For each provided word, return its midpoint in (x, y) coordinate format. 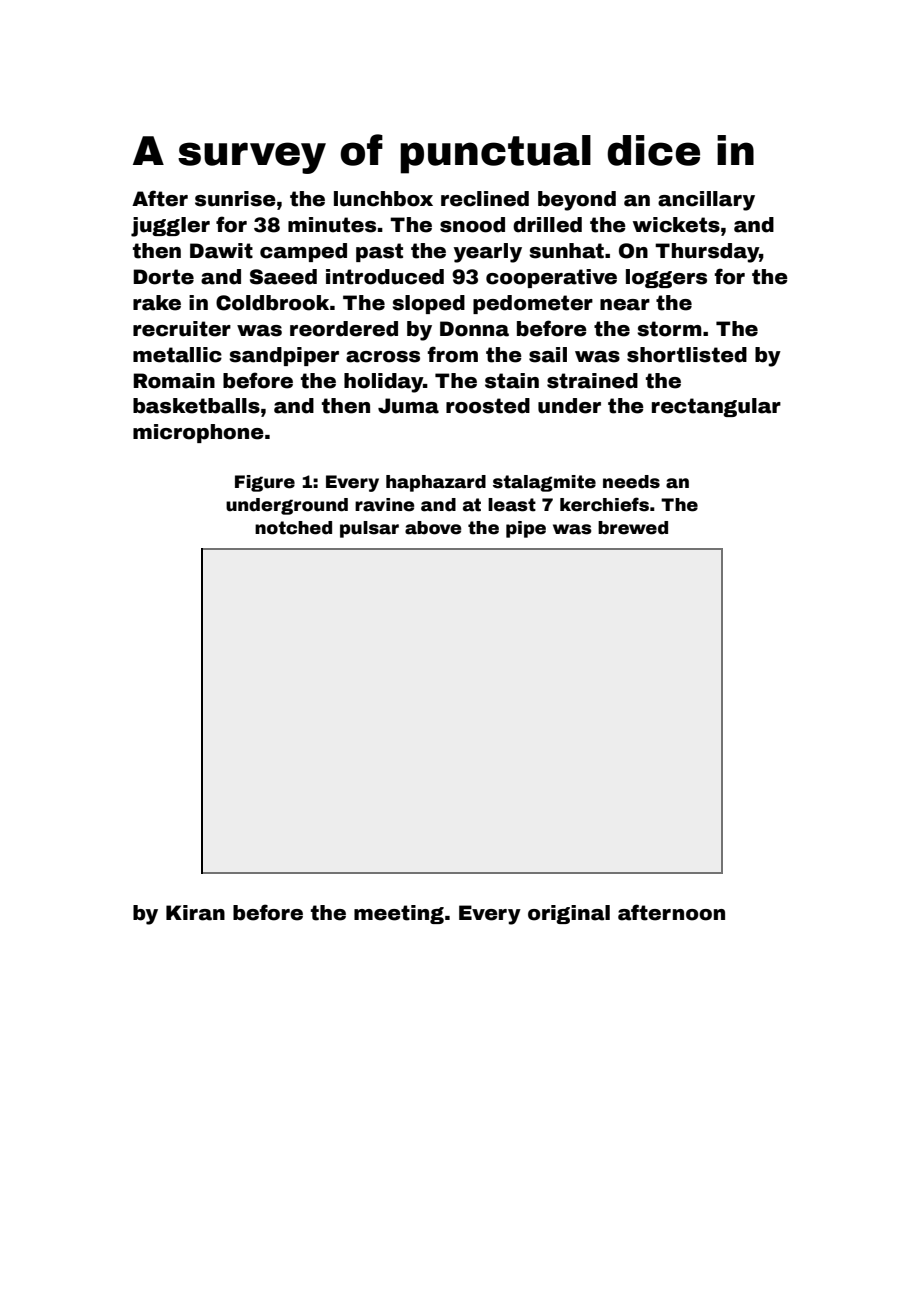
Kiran (195, 913)
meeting (399, 914)
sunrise (235, 199)
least (512, 505)
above (433, 528)
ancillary (706, 201)
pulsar (369, 529)
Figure (265, 483)
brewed (633, 528)
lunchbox (383, 199)
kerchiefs (604, 504)
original (569, 914)
